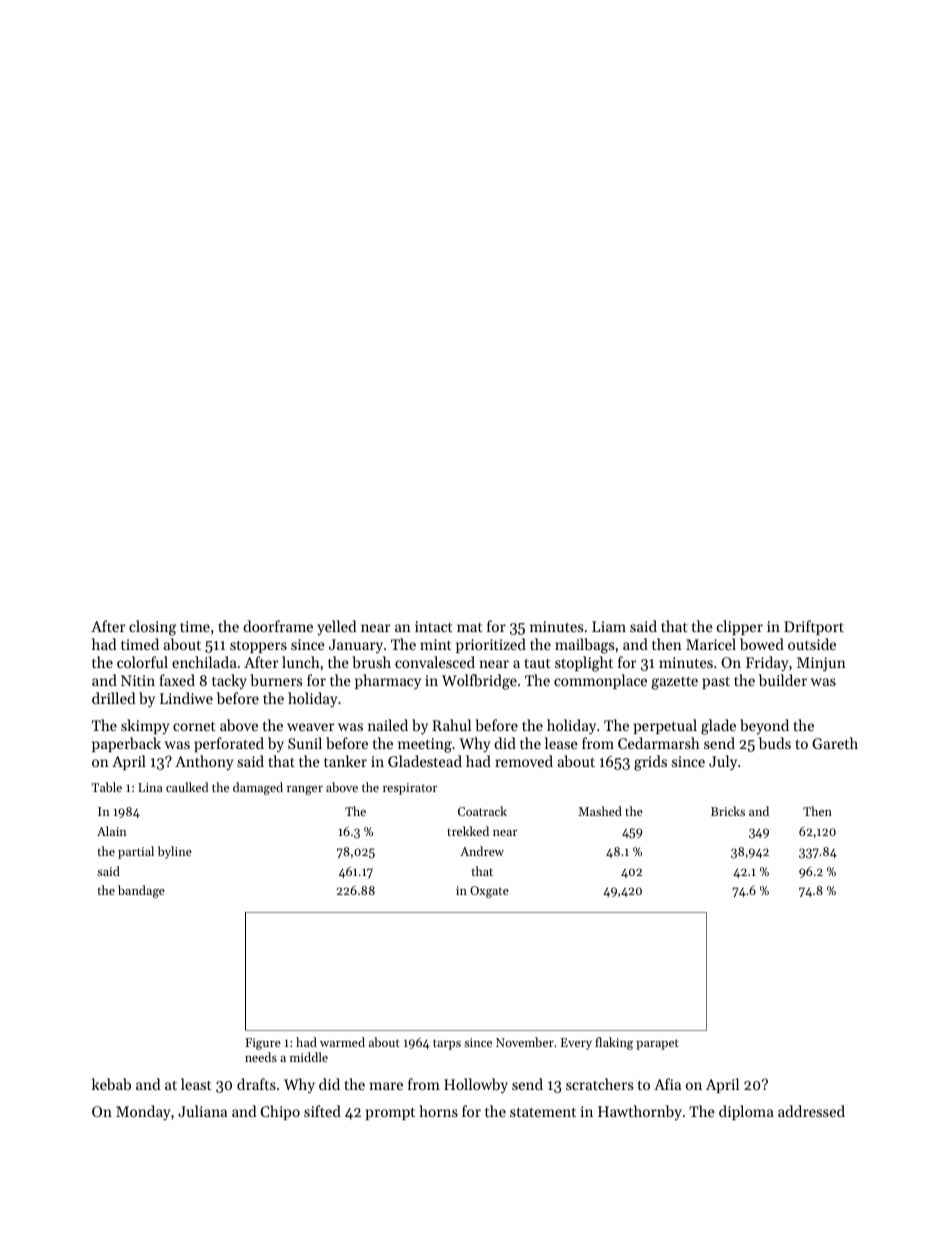  What do you see at coordinates (609, 626) in the screenshot?
I see `Liam` at bounding box center [609, 626].
